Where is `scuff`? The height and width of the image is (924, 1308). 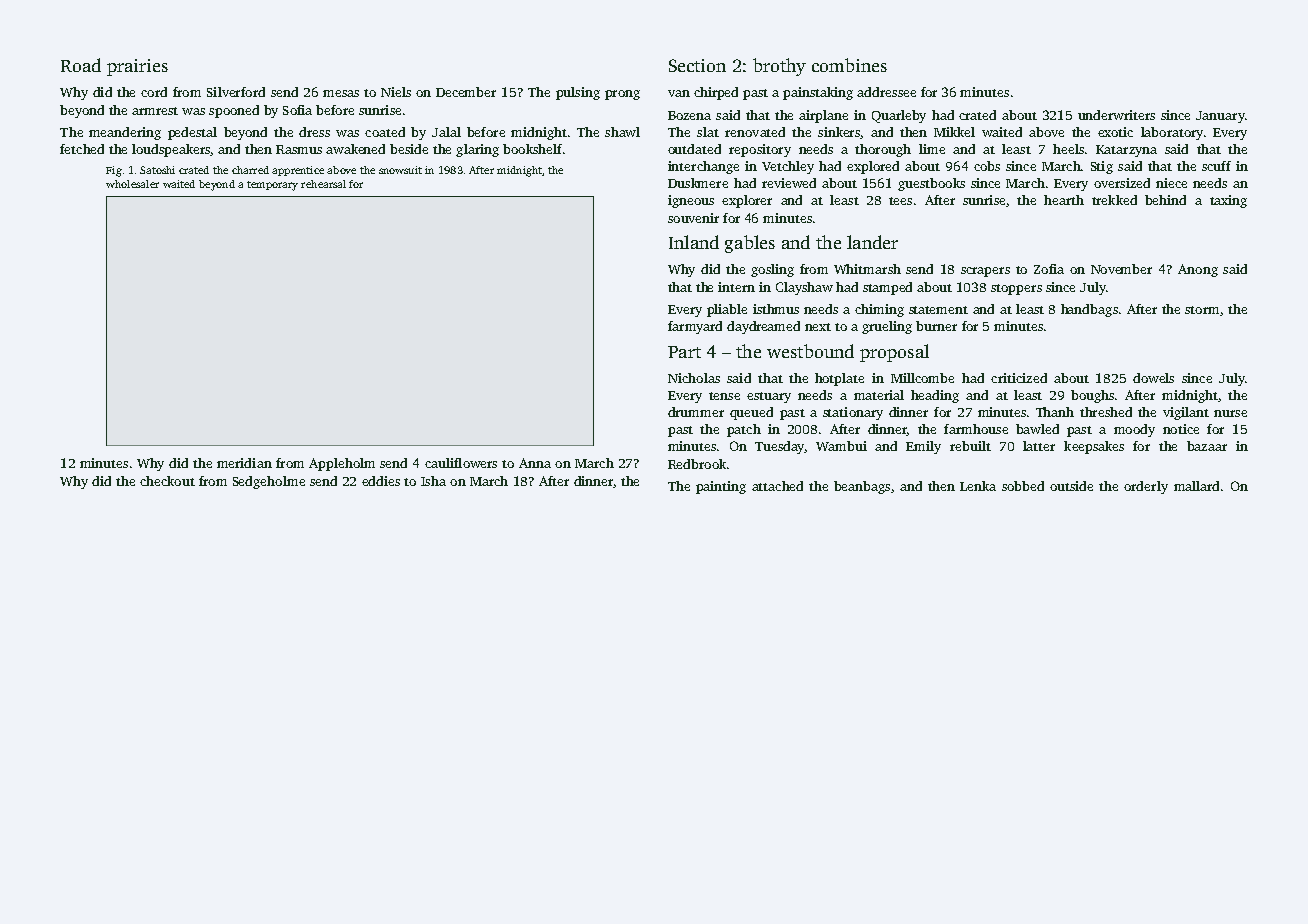 scuff is located at coordinates (1216, 166).
